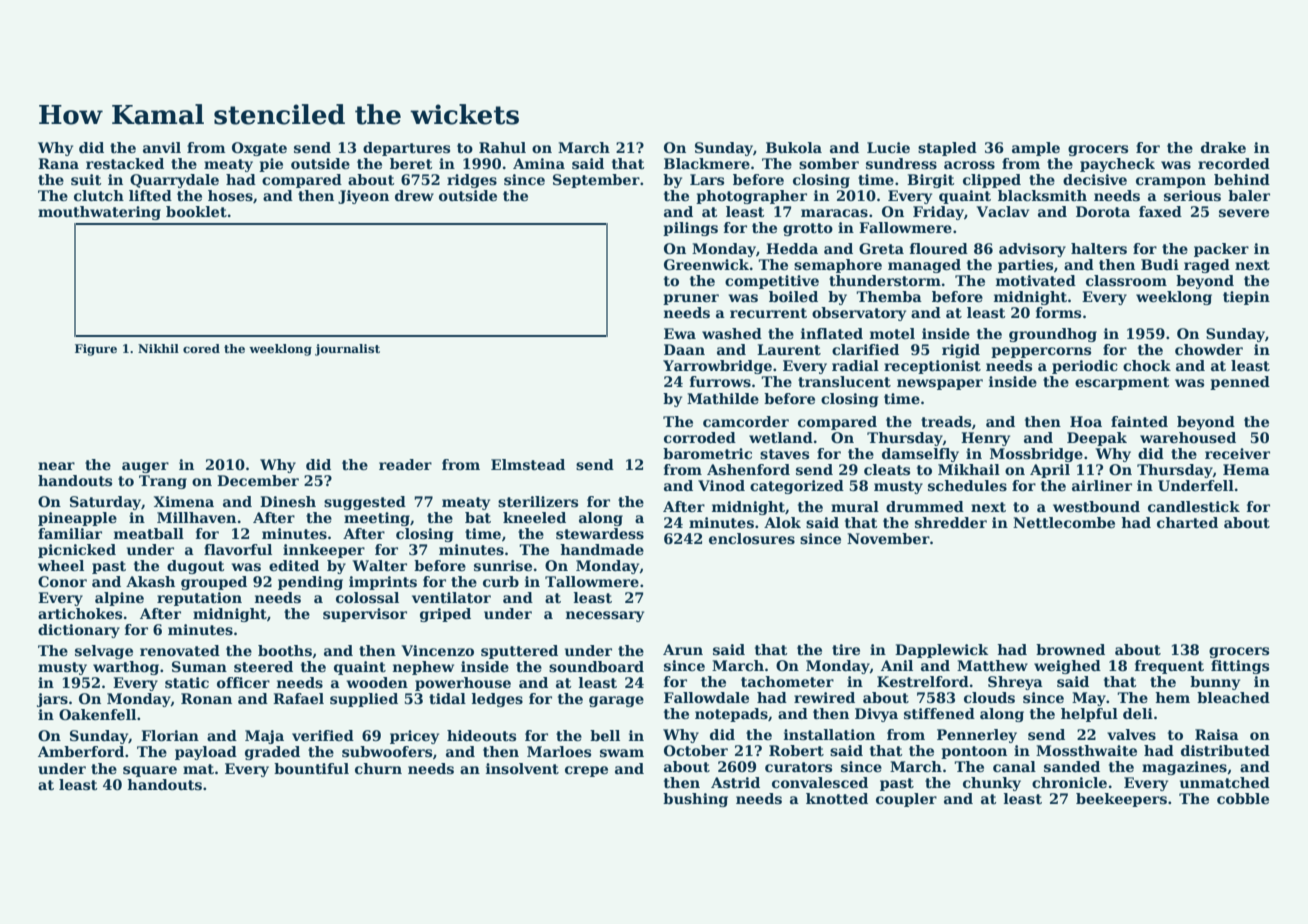 This document has height=924, width=1308. I want to click on Hema, so click(1246, 469).
